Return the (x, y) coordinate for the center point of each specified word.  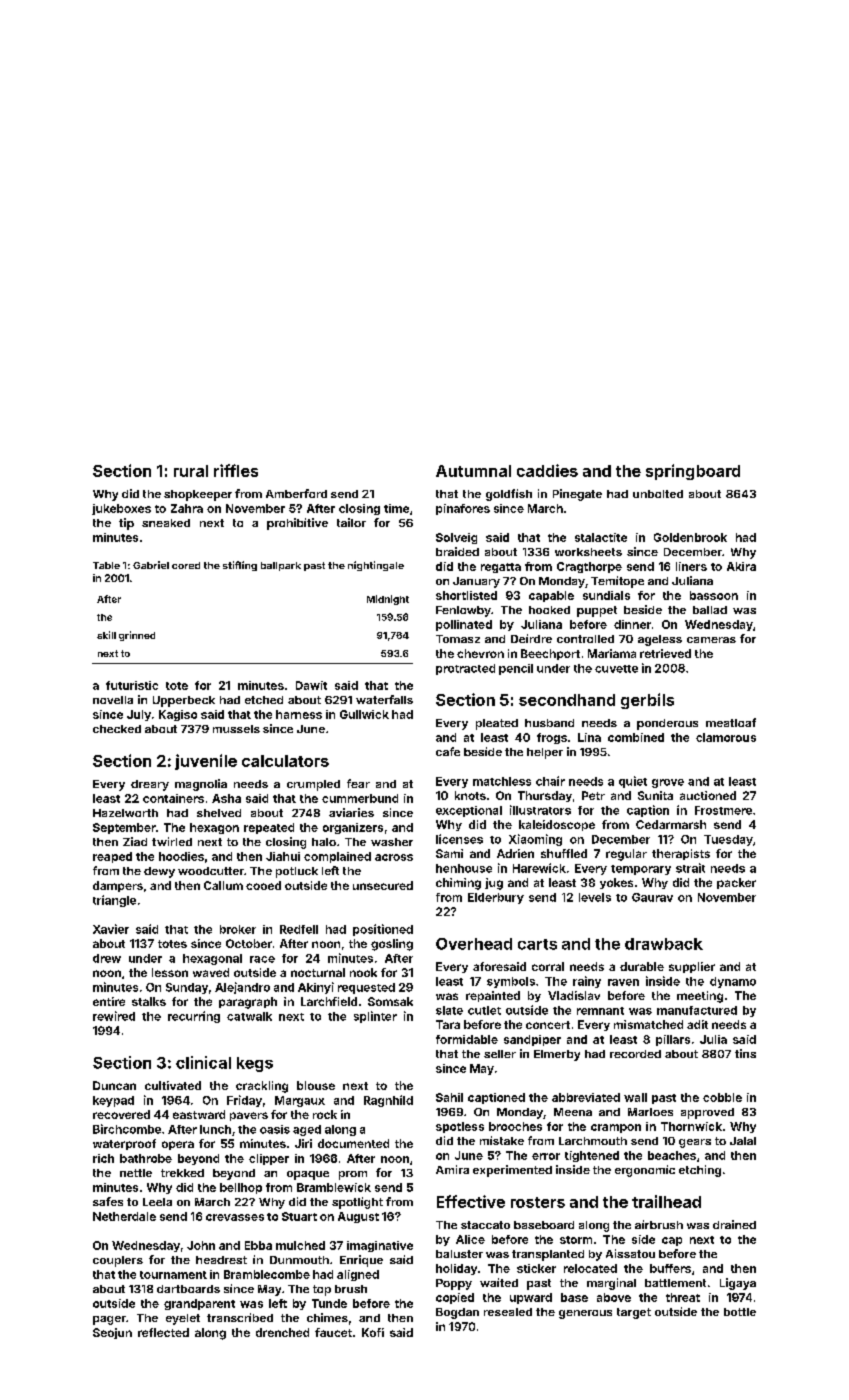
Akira (741, 566)
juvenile (206, 762)
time (396, 508)
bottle (740, 1312)
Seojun (112, 1333)
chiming (458, 884)
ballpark (281, 566)
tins (745, 1053)
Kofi (373, 1332)
